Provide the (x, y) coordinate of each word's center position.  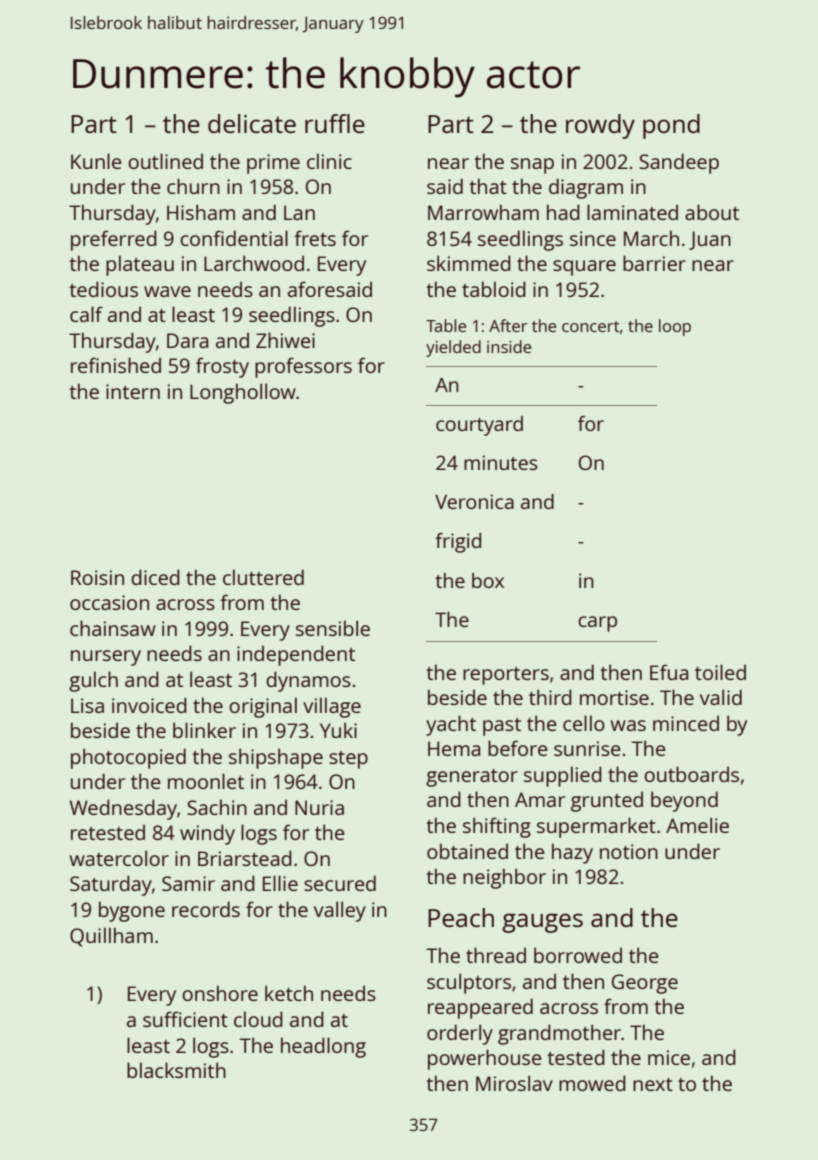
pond (671, 126)
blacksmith (176, 1070)
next (653, 1084)
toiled (720, 672)
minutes (501, 462)
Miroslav (514, 1083)
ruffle (335, 123)
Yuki (338, 730)
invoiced (149, 705)
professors (303, 367)
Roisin (97, 577)
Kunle (96, 161)
